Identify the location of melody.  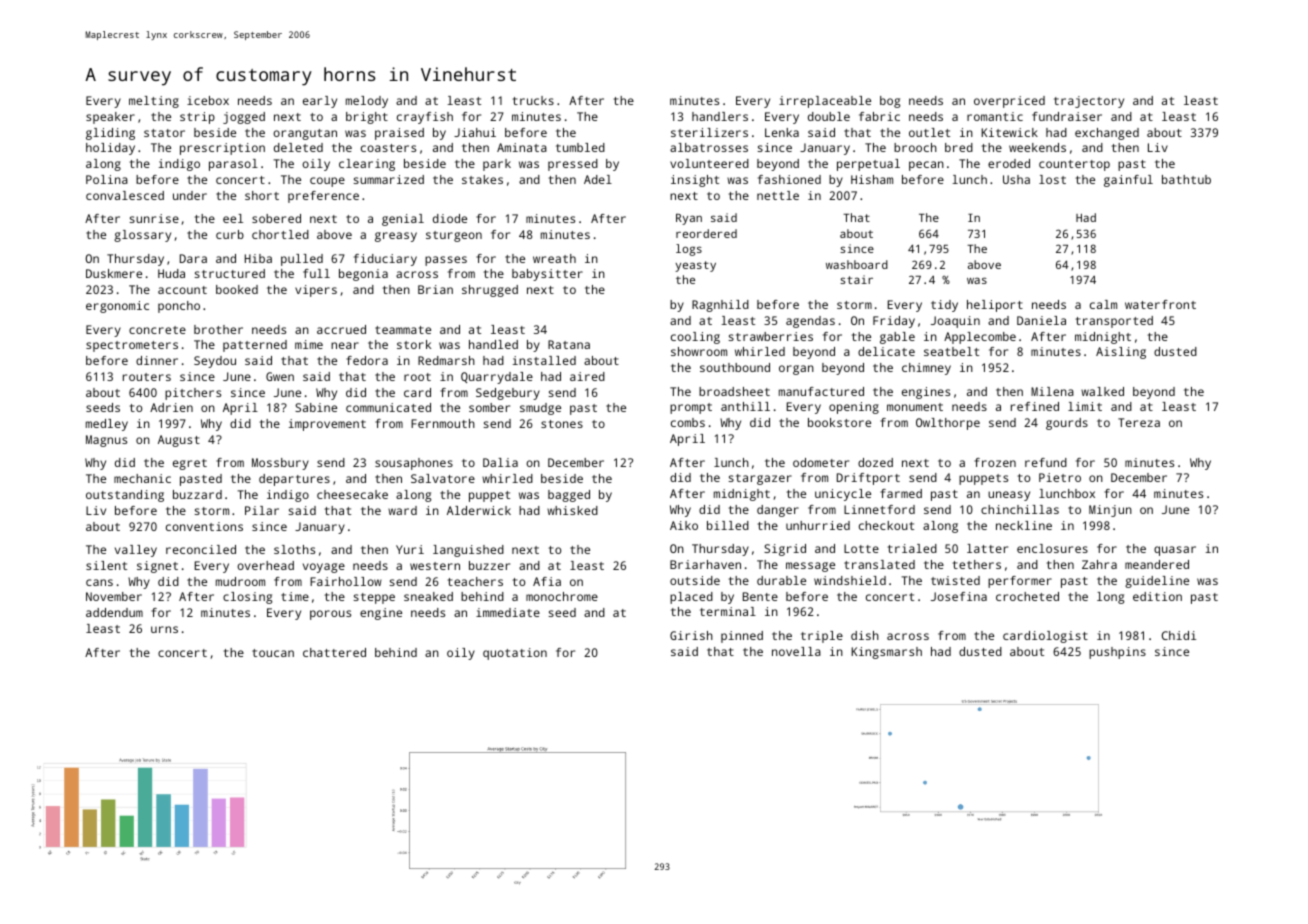
(367, 102).
